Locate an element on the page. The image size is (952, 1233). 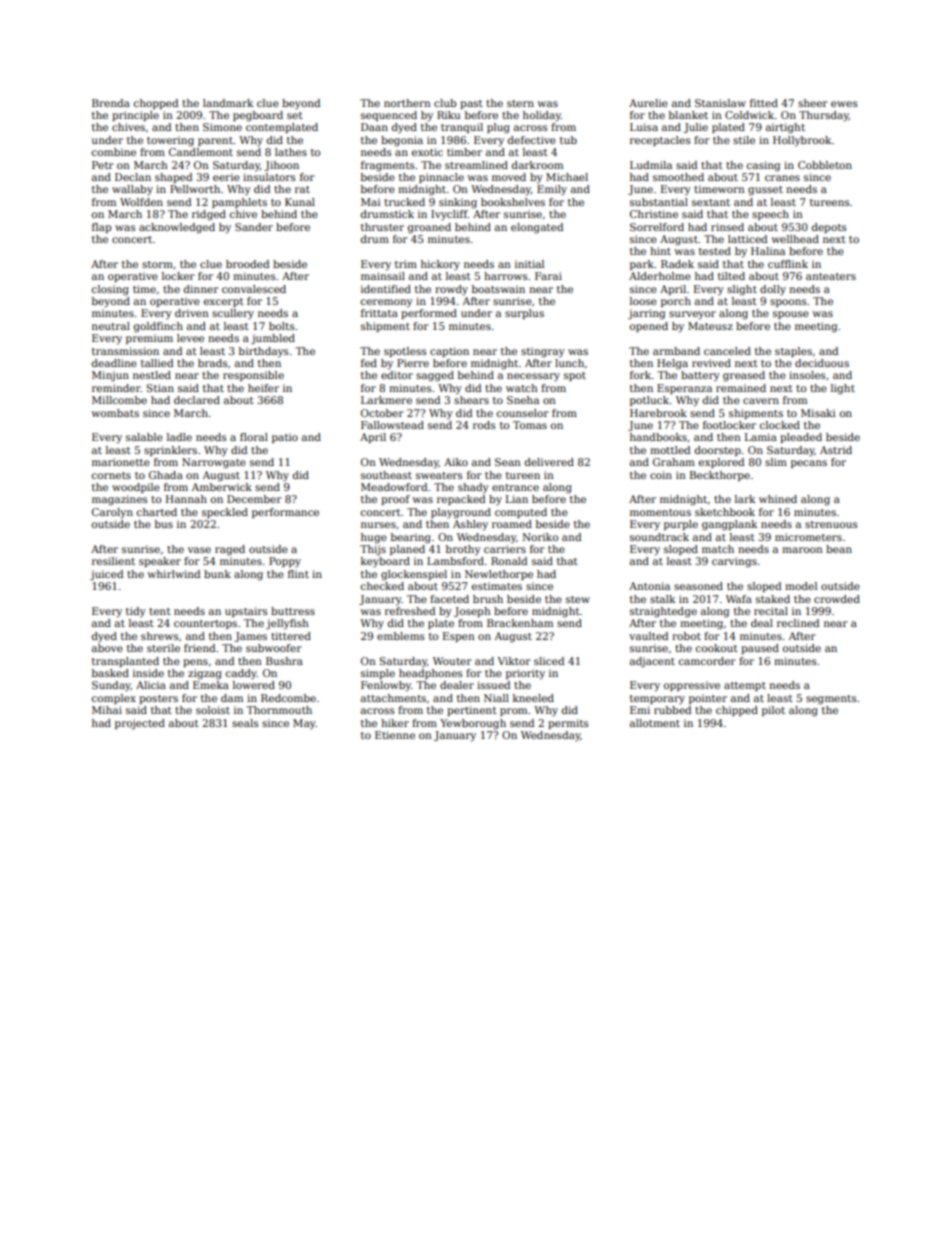
flint is located at coordinates (298, 574).
